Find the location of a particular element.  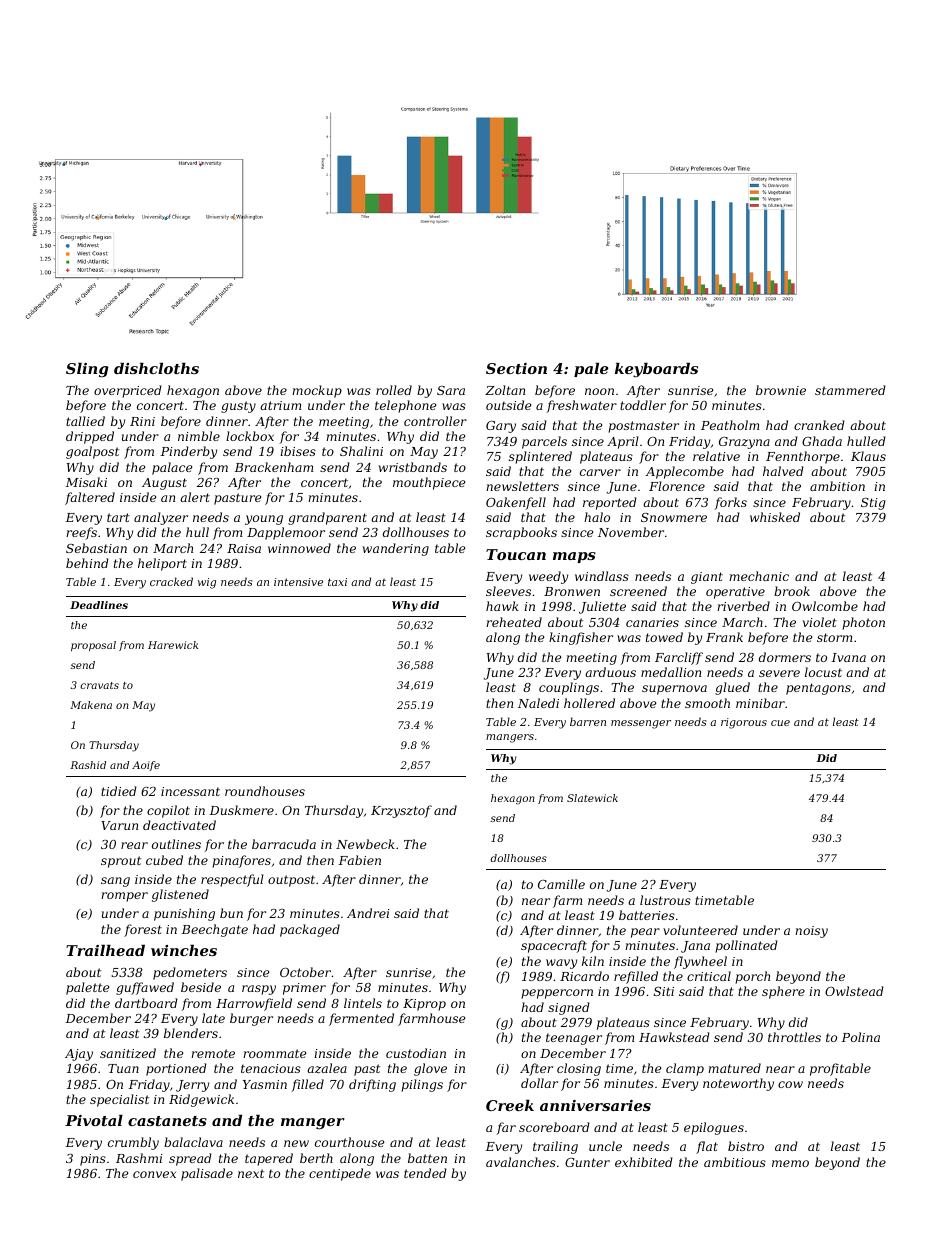

Ridgewick is located at coordinates (201, 1100).
